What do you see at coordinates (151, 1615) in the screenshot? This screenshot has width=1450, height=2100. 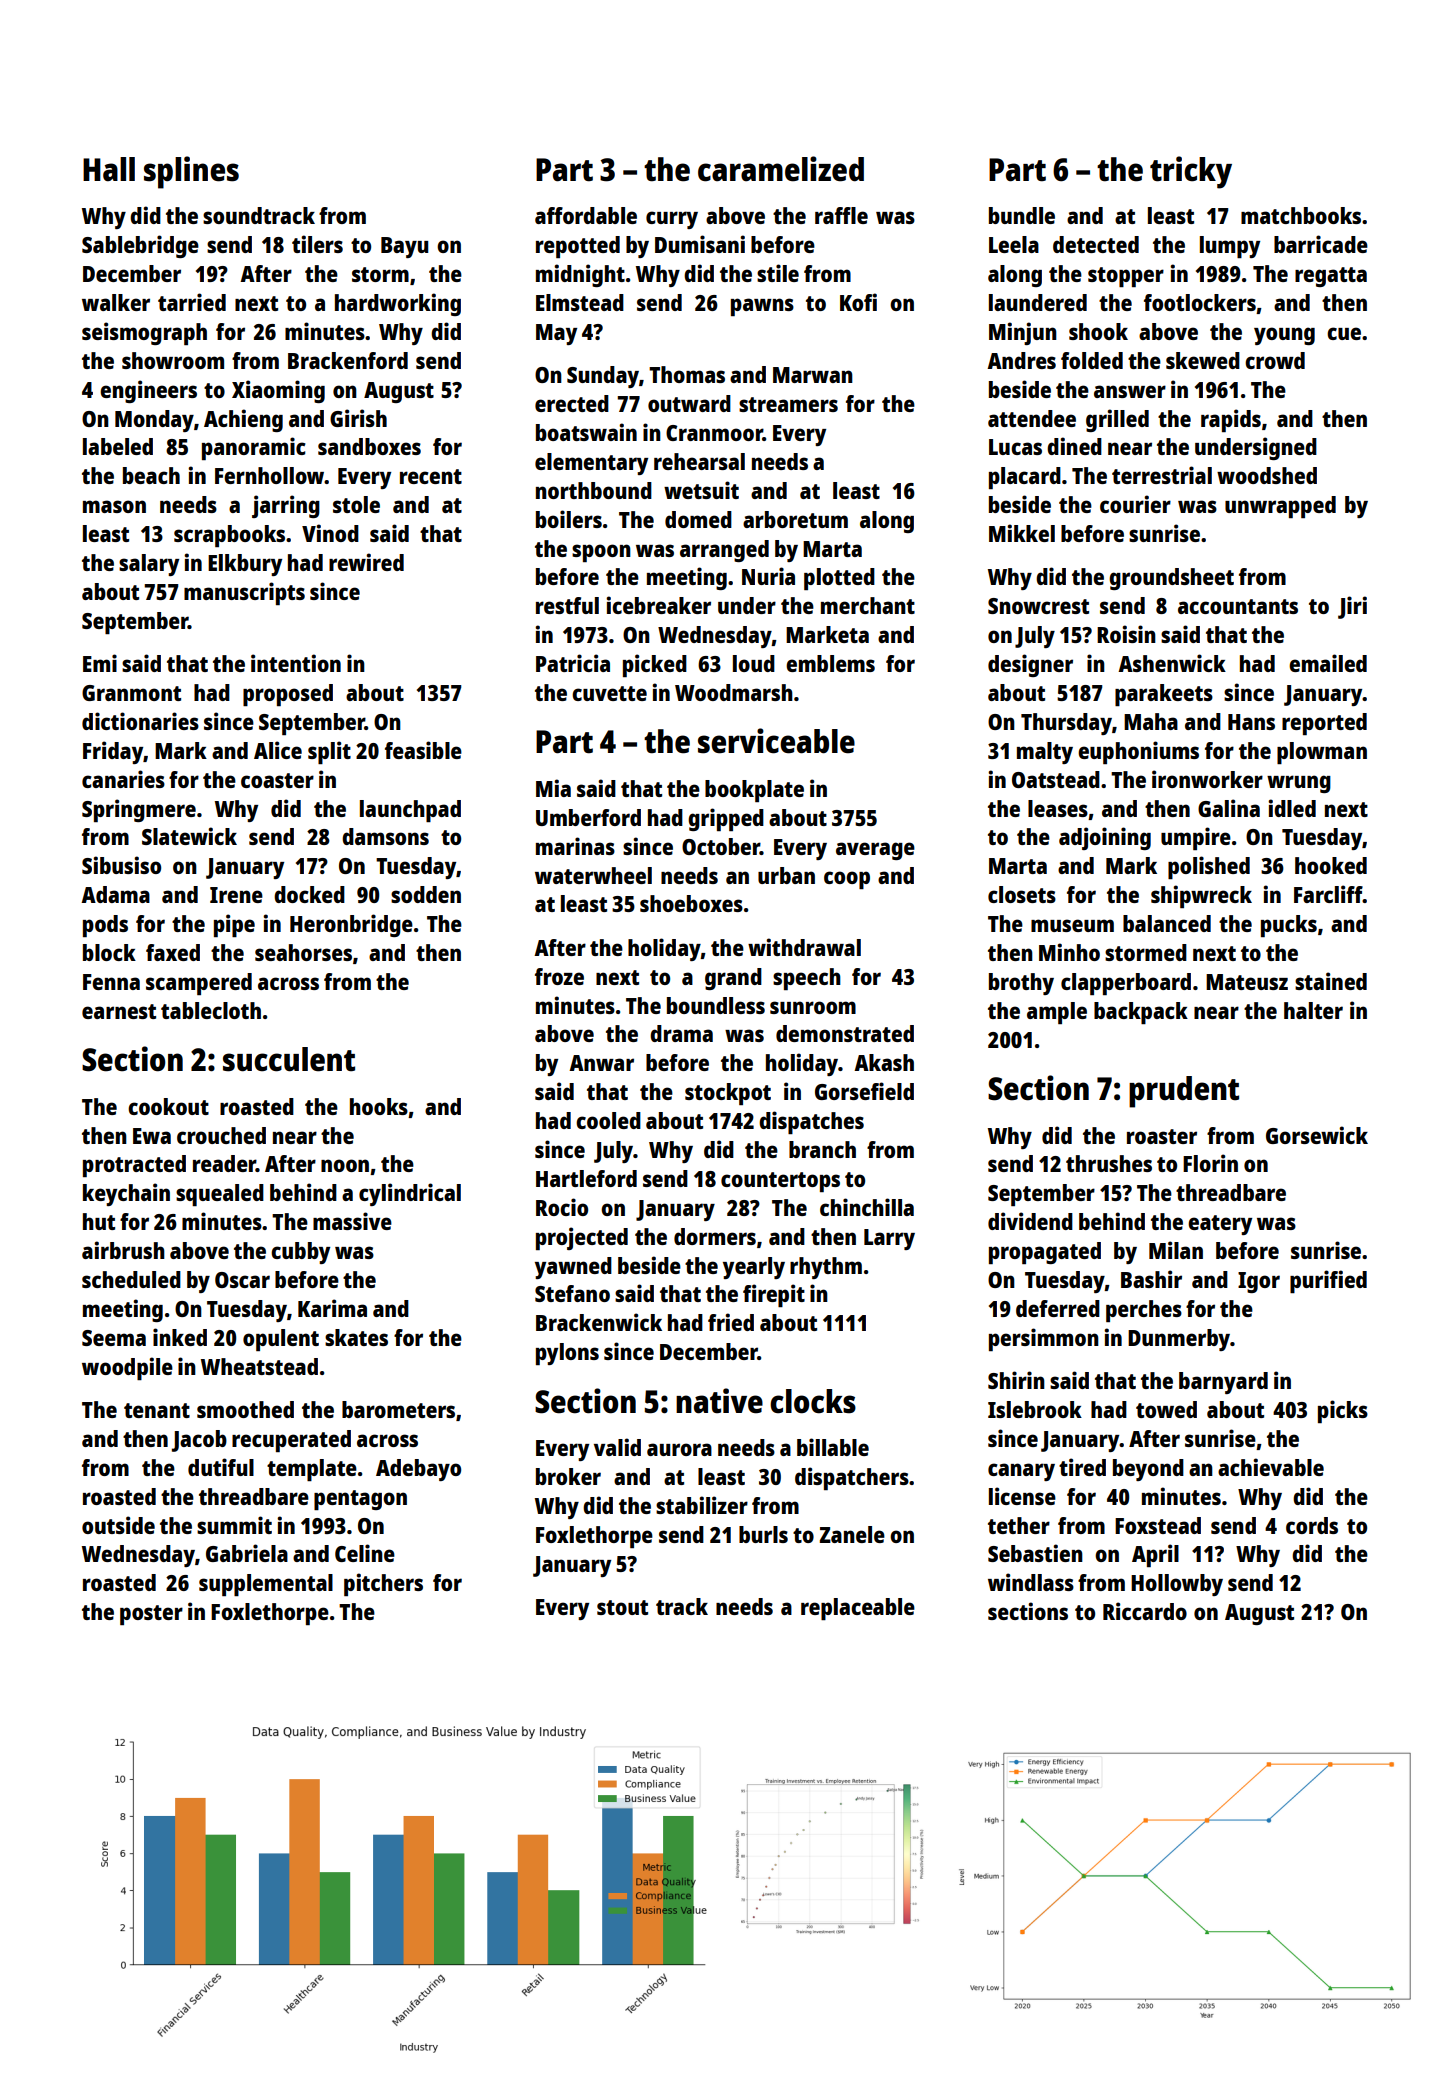 I see `poster` at bounding box center [151, 1615].
